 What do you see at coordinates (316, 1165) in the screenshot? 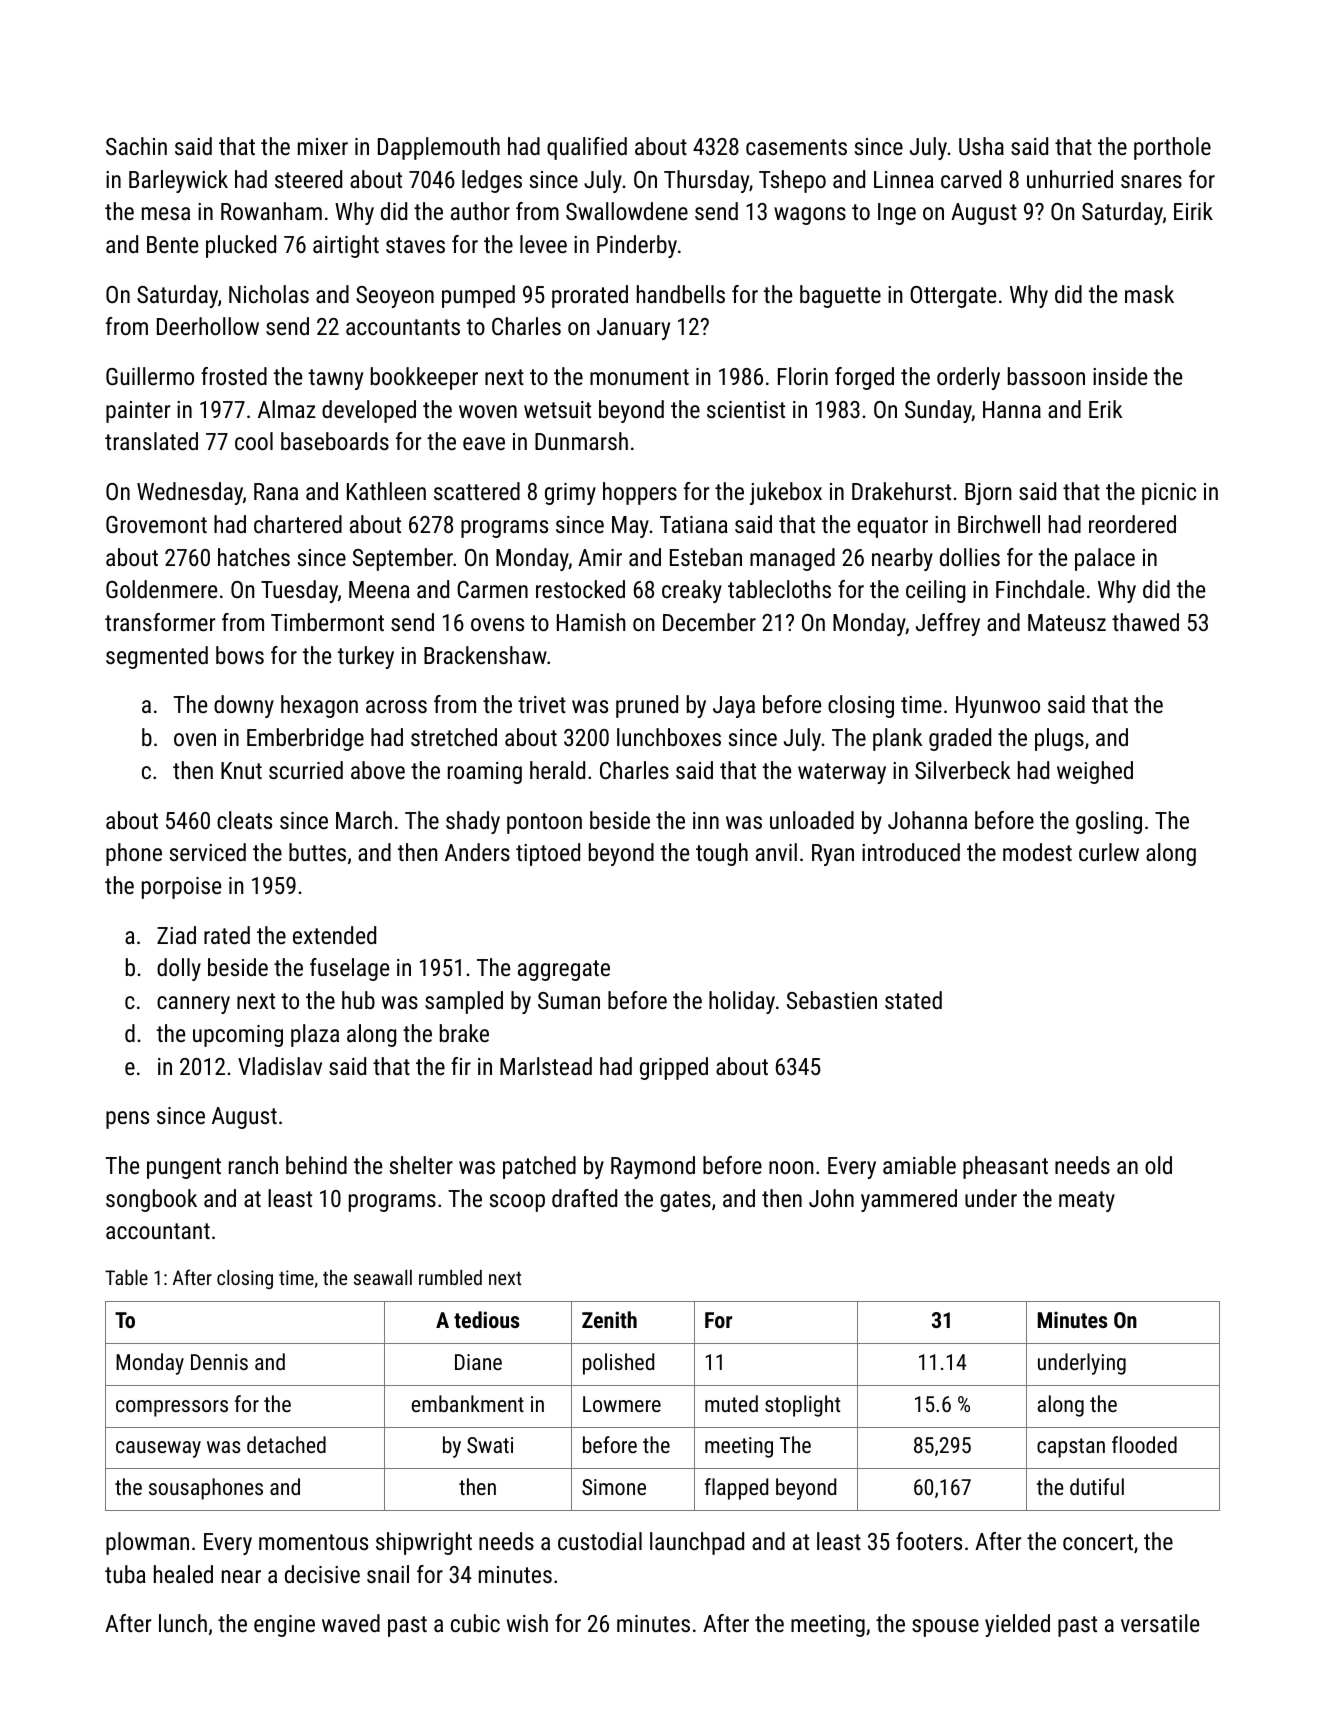
I see `behind` at bounding box center [316, 1165].
